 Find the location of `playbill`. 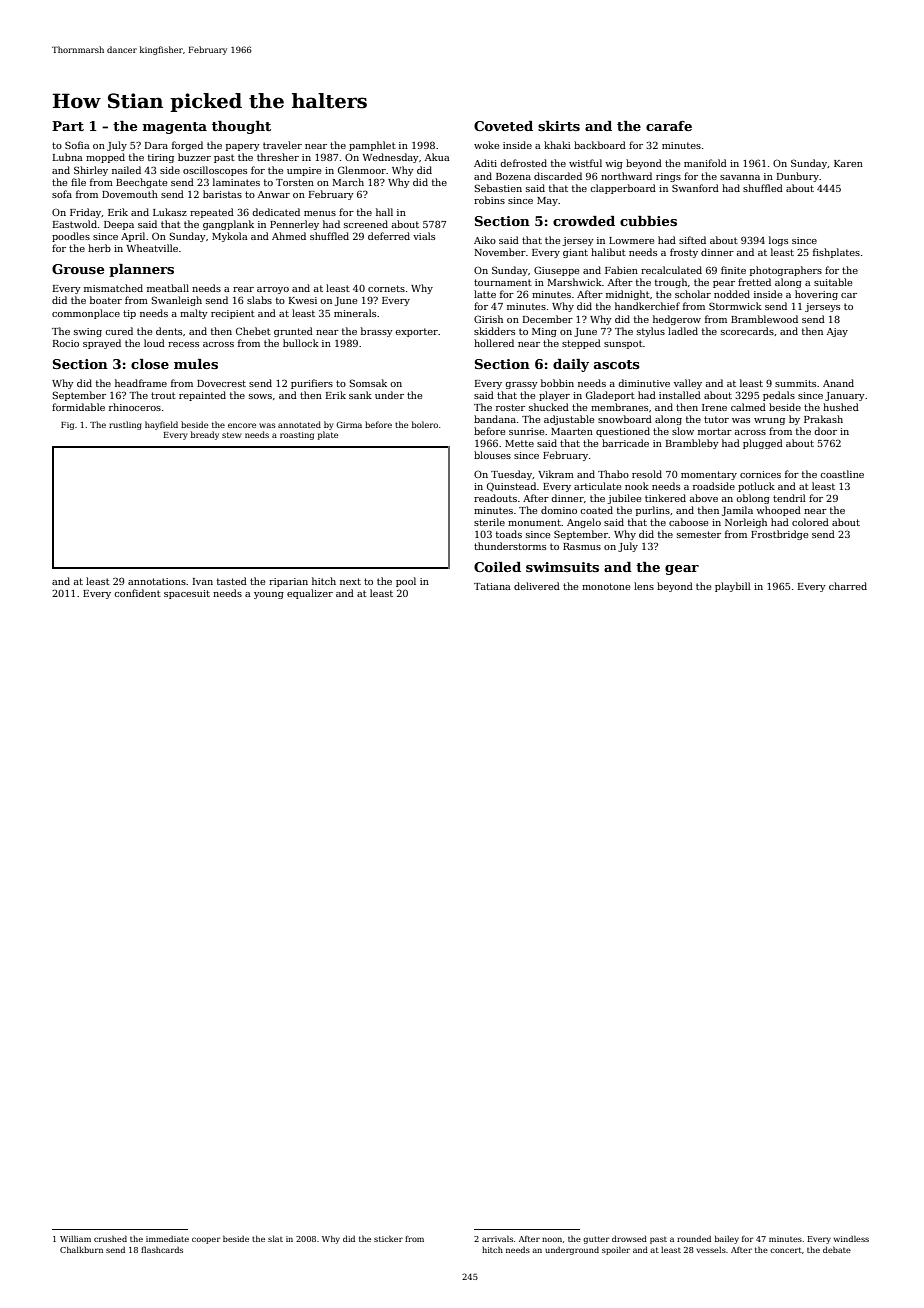

playbill is located at coordinates (733, 587).
